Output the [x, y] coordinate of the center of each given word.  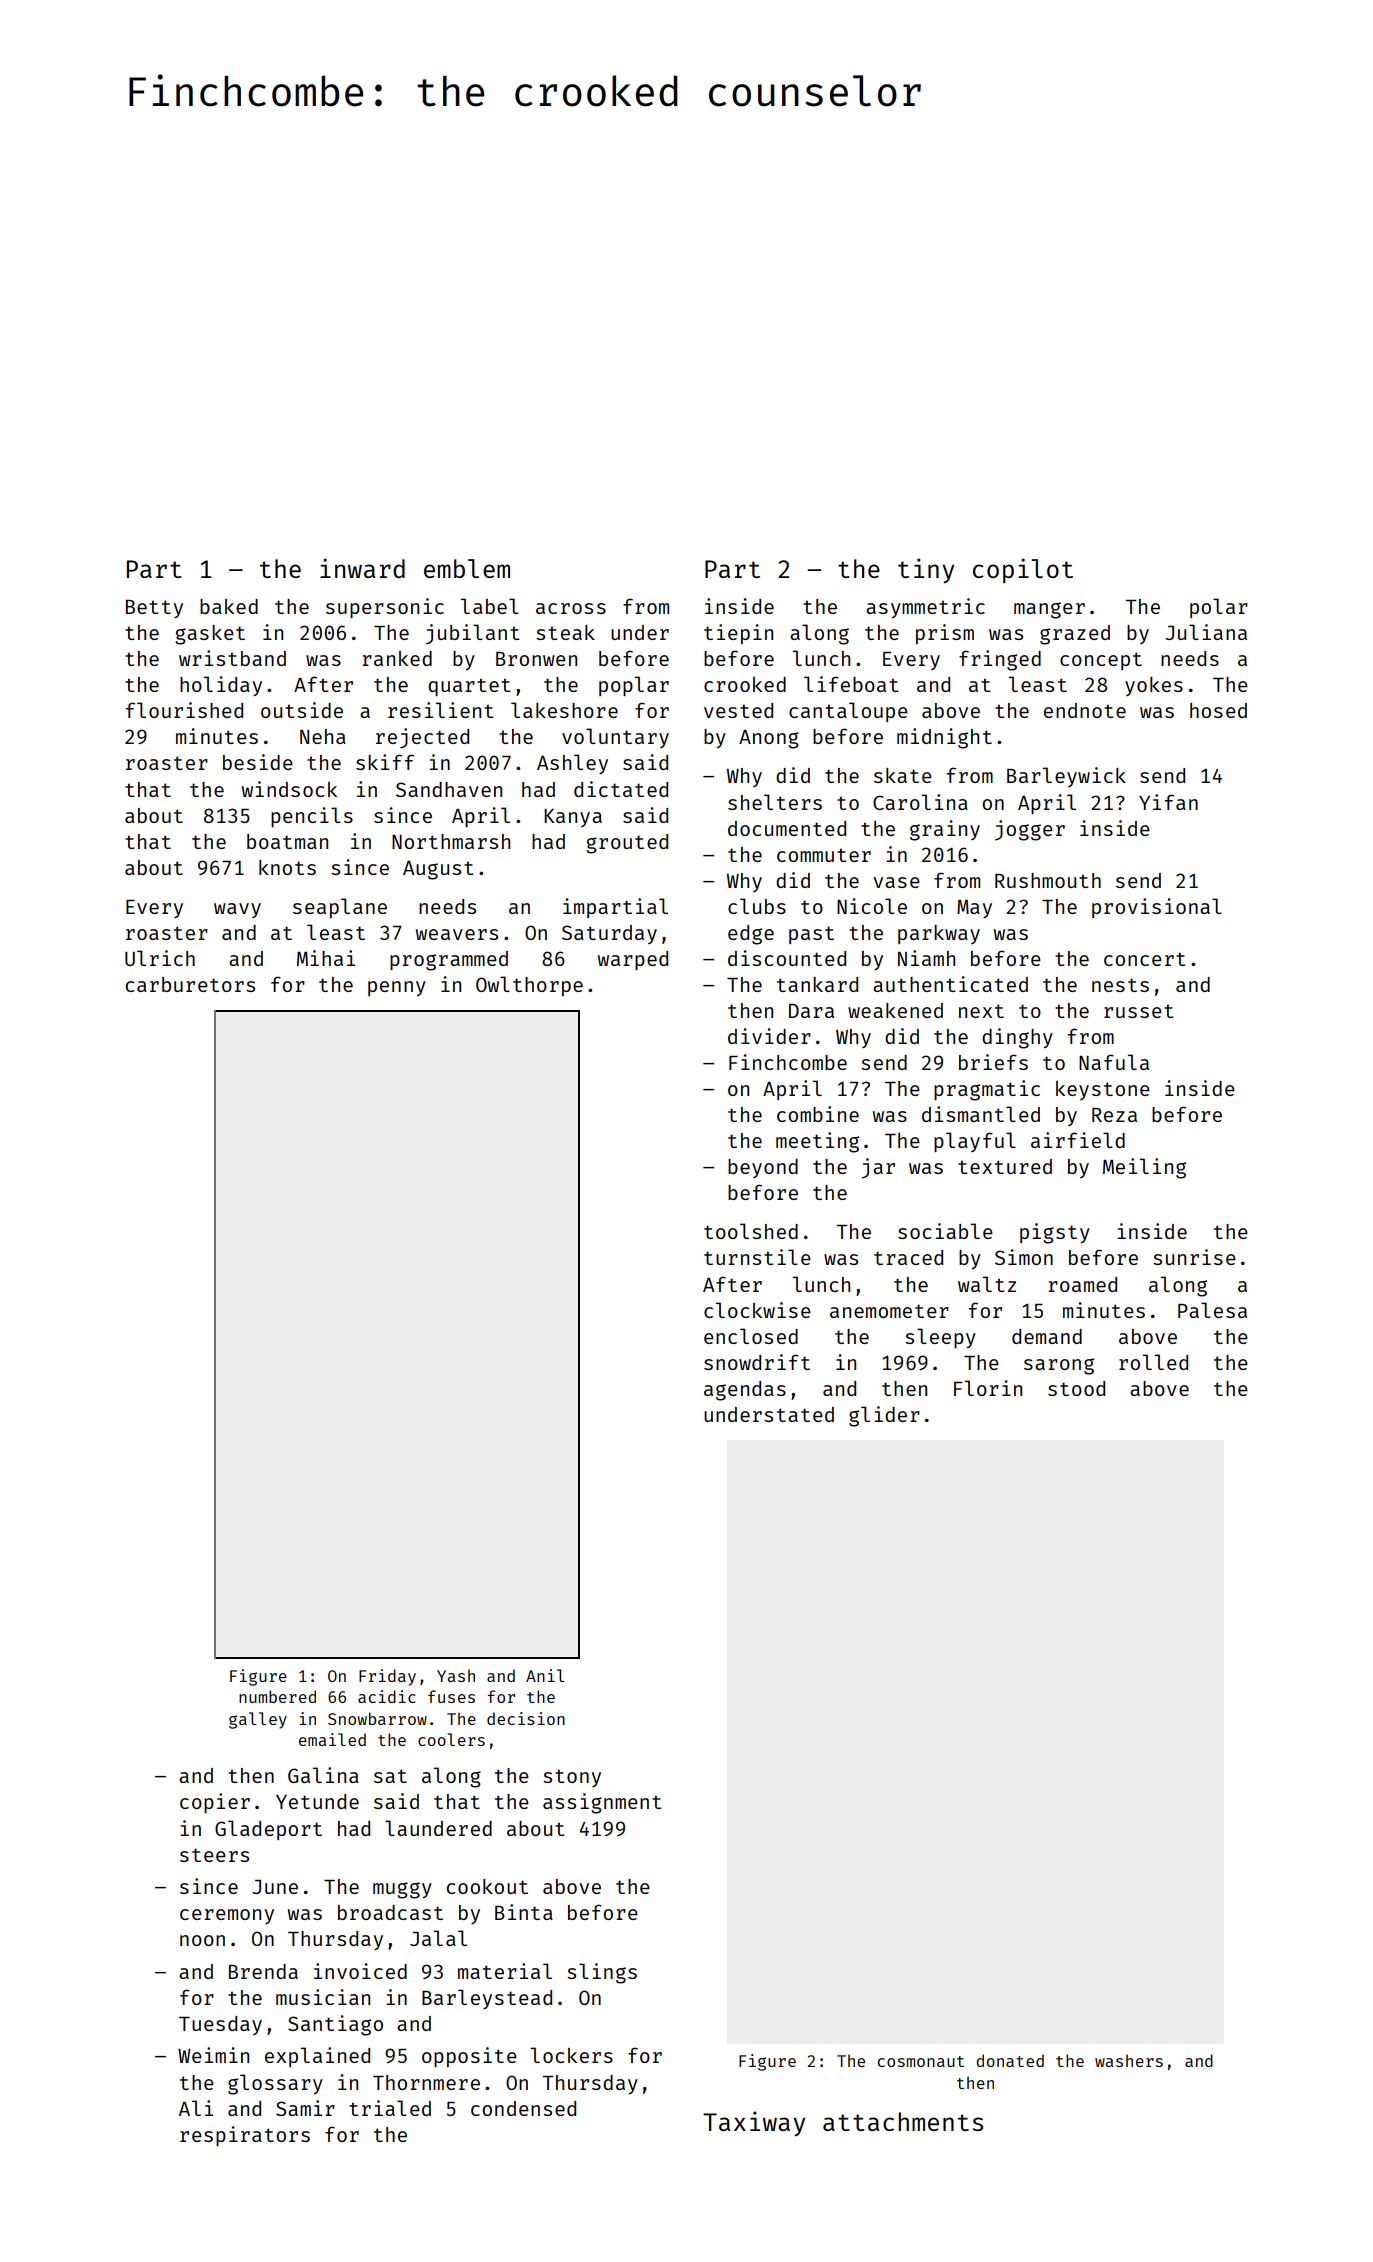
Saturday [609, 934]
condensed [523, 2108]
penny [397, 988]
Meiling [1144, 1168]
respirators [245, 2136]
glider [884, 1416]
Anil [545, 1675]
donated [1010, 2060]
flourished [184, 710]
